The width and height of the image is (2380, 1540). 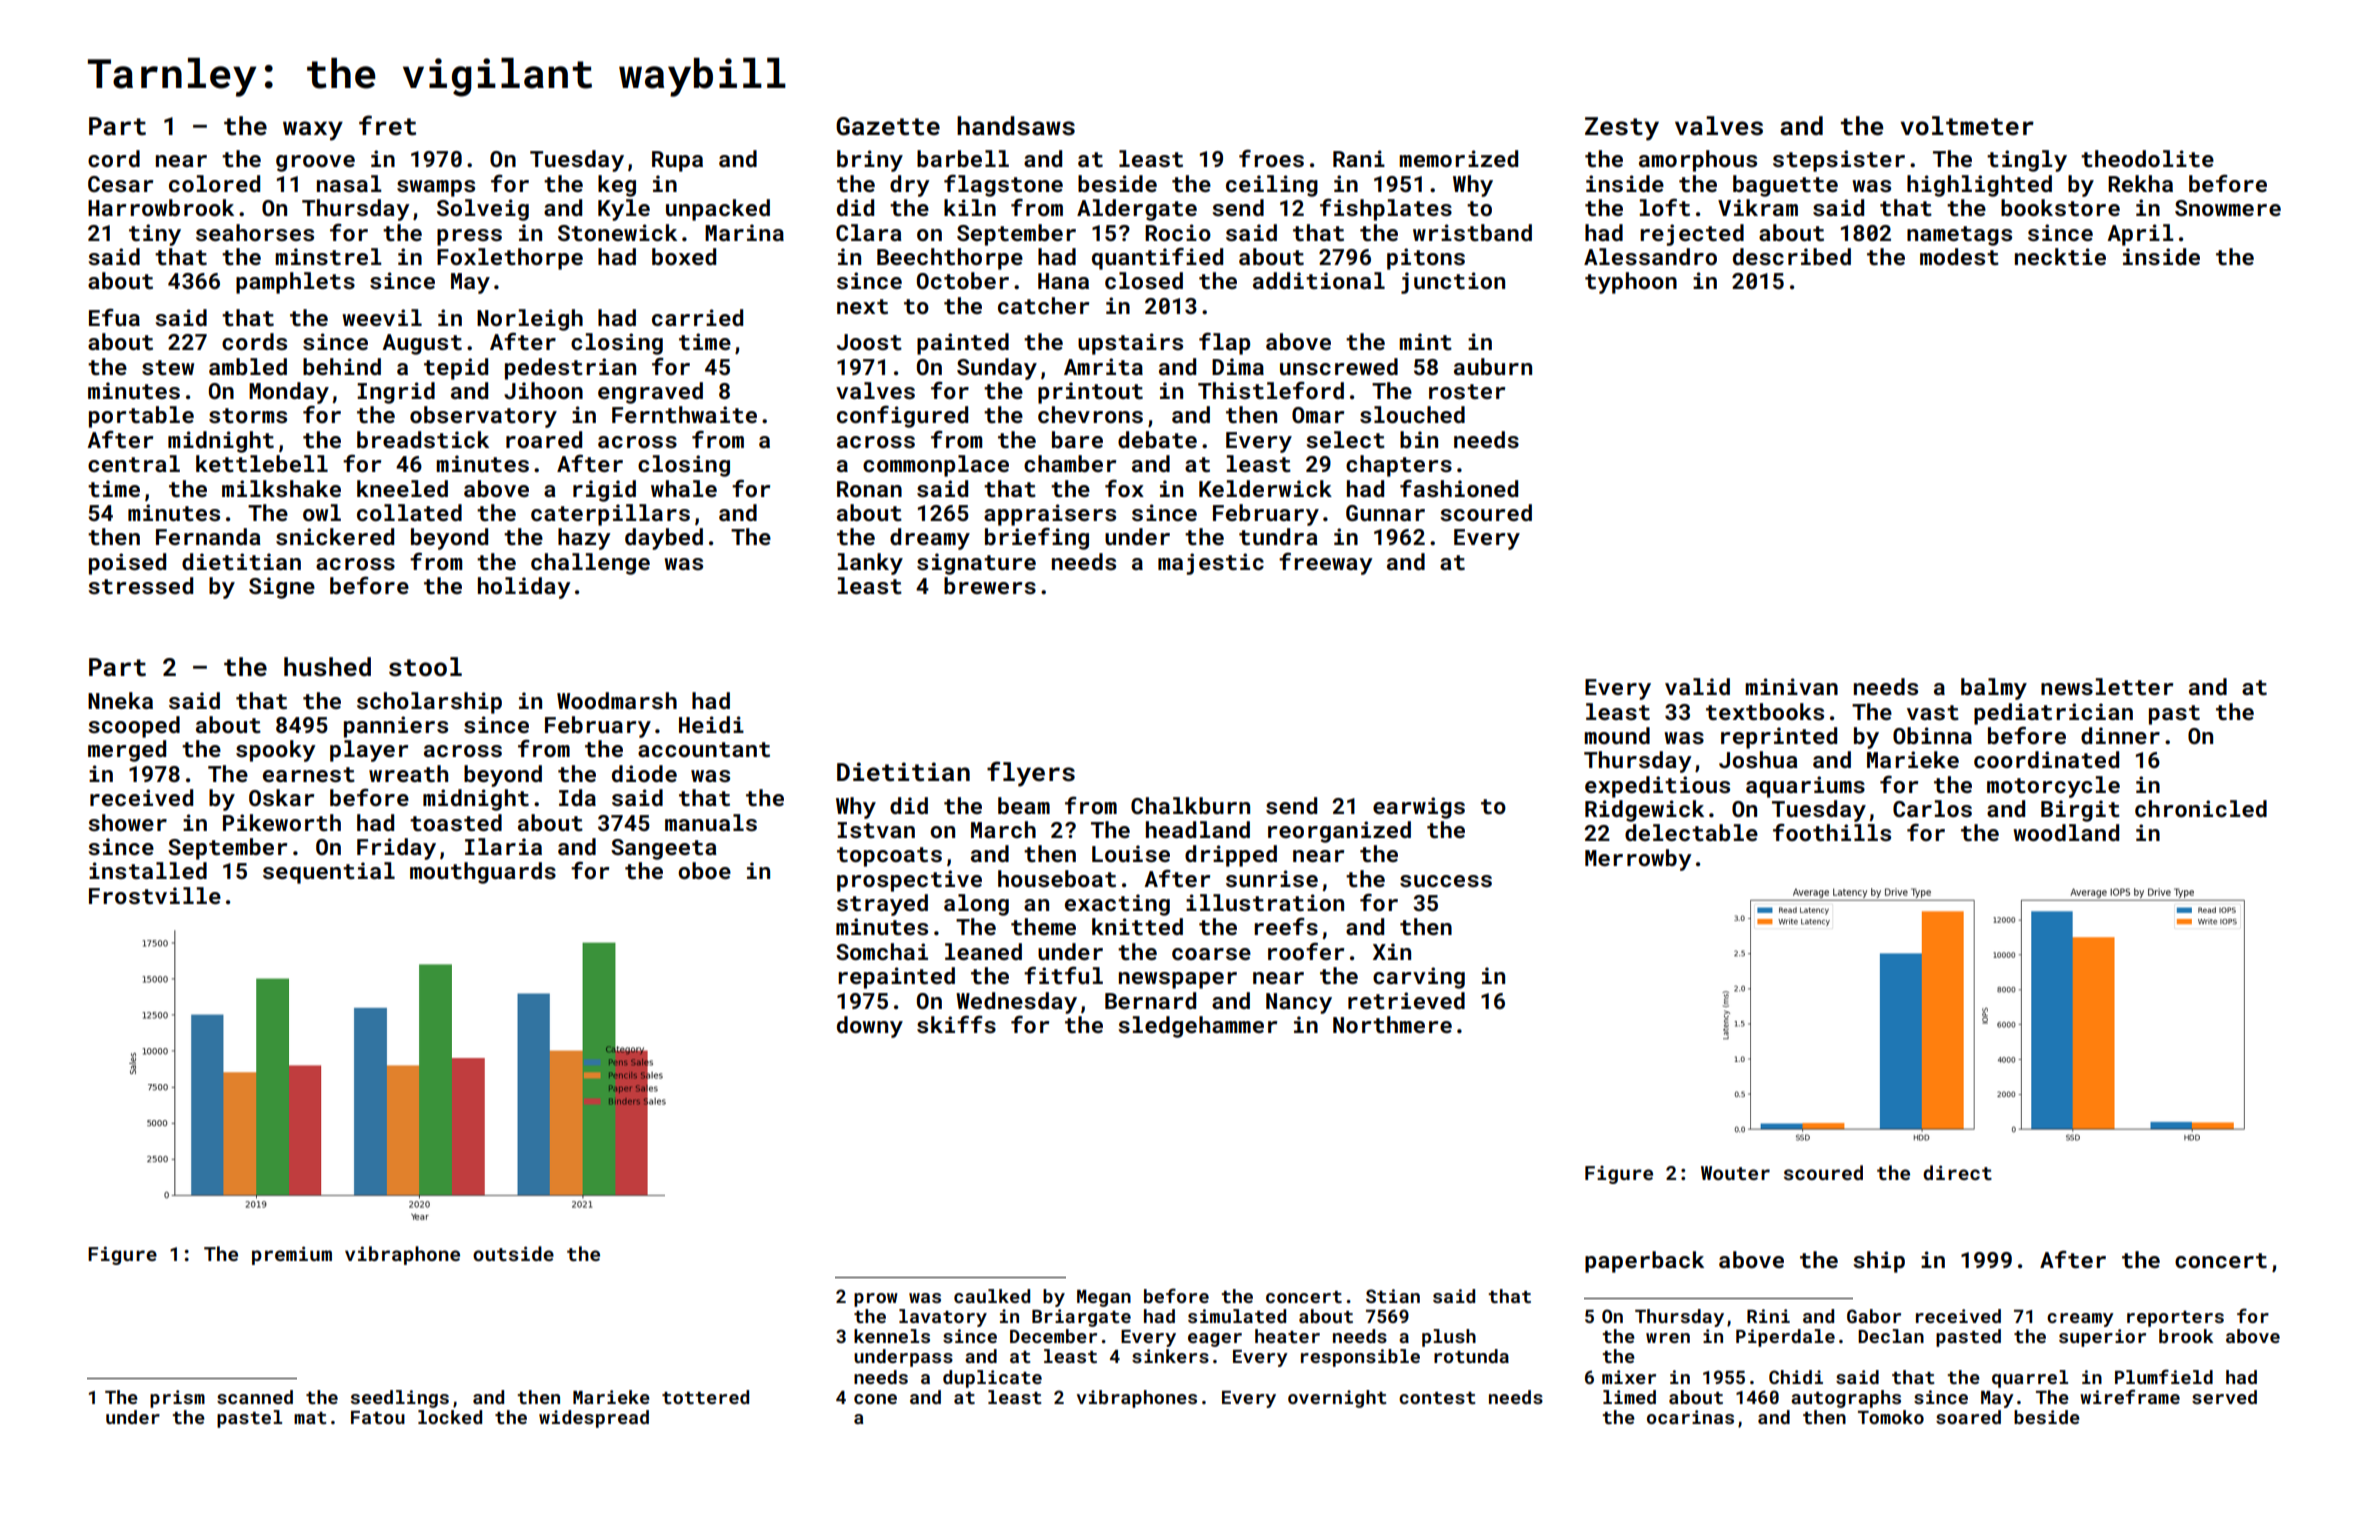 I want to click on roster, so click(x=1467, y=391).
